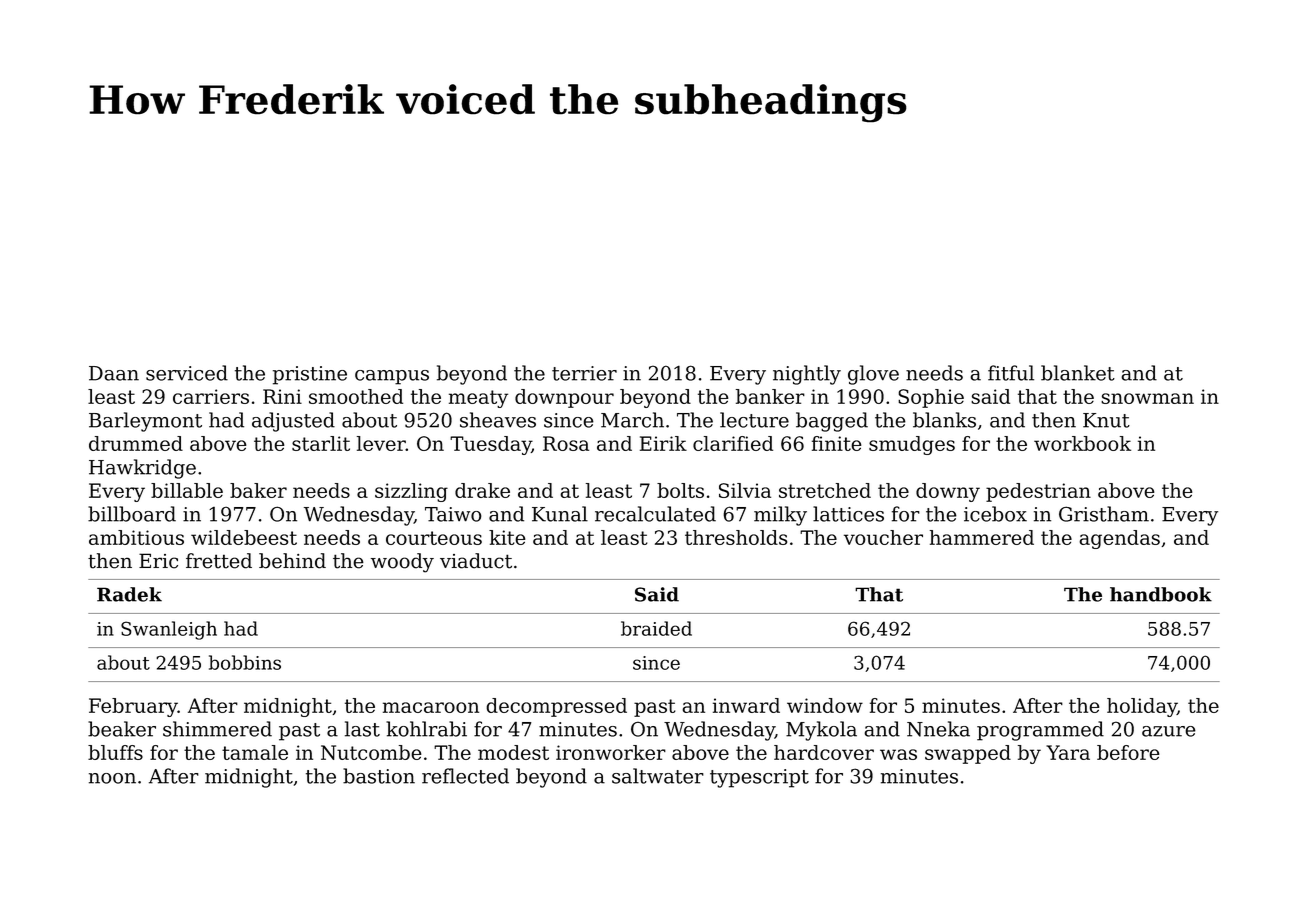 The image size is (1308, 924). Describe the element at coordinates (169, 630) in the image. I see `Swanleigh` at that location.
